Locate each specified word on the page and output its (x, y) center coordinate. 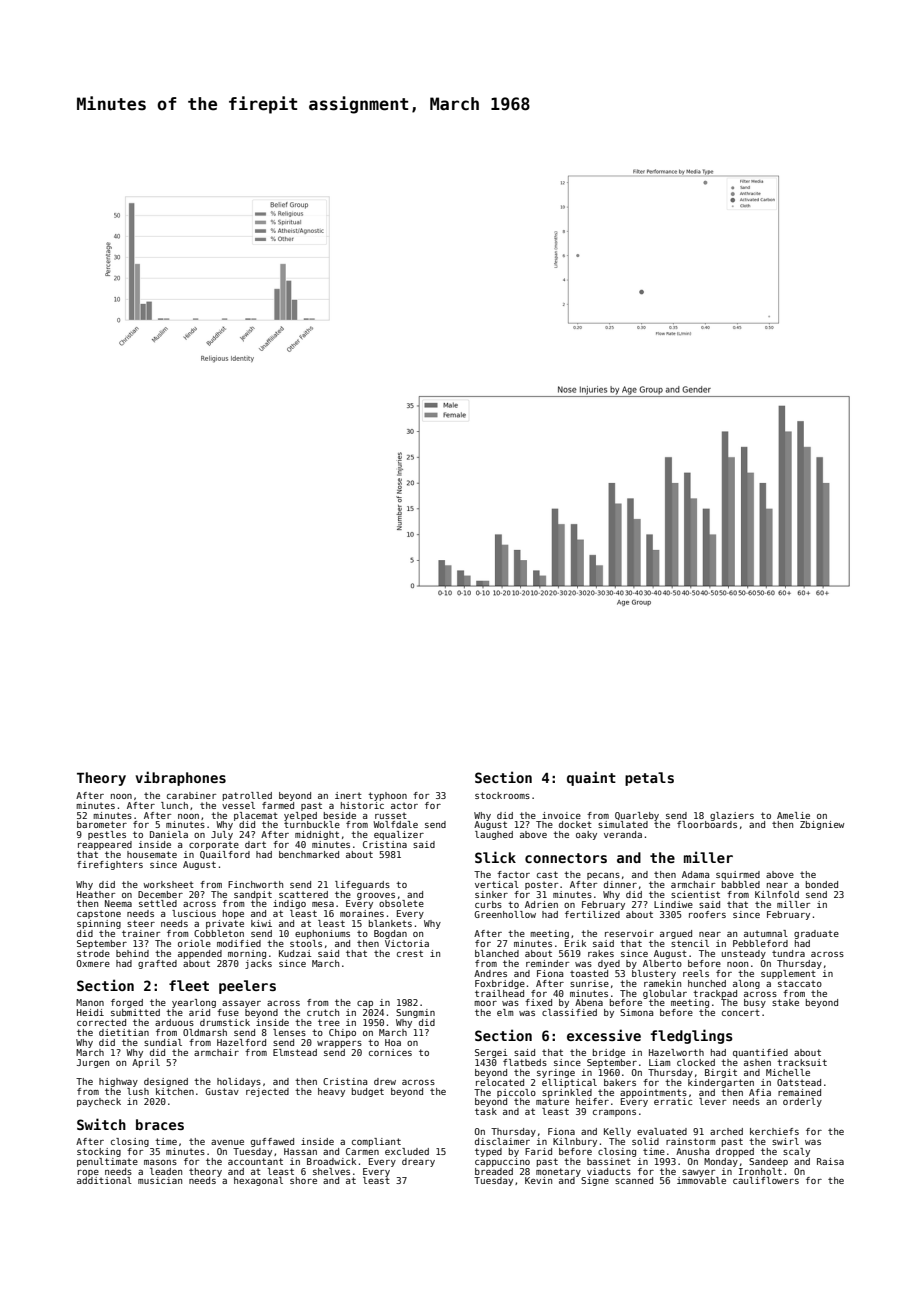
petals (649, 779)
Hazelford (241, 1042)
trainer (141, 933)
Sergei (491, 1053)
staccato (800, 983)
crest (410, 953)
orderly (802, 1102)
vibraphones (181, 778)
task (486, 1111)
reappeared (105, 845)
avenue (227, 1142)
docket (575, 824)
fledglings (692, 1036)
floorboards (707, 824)
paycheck (99, 1102)
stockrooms (502, 795)
